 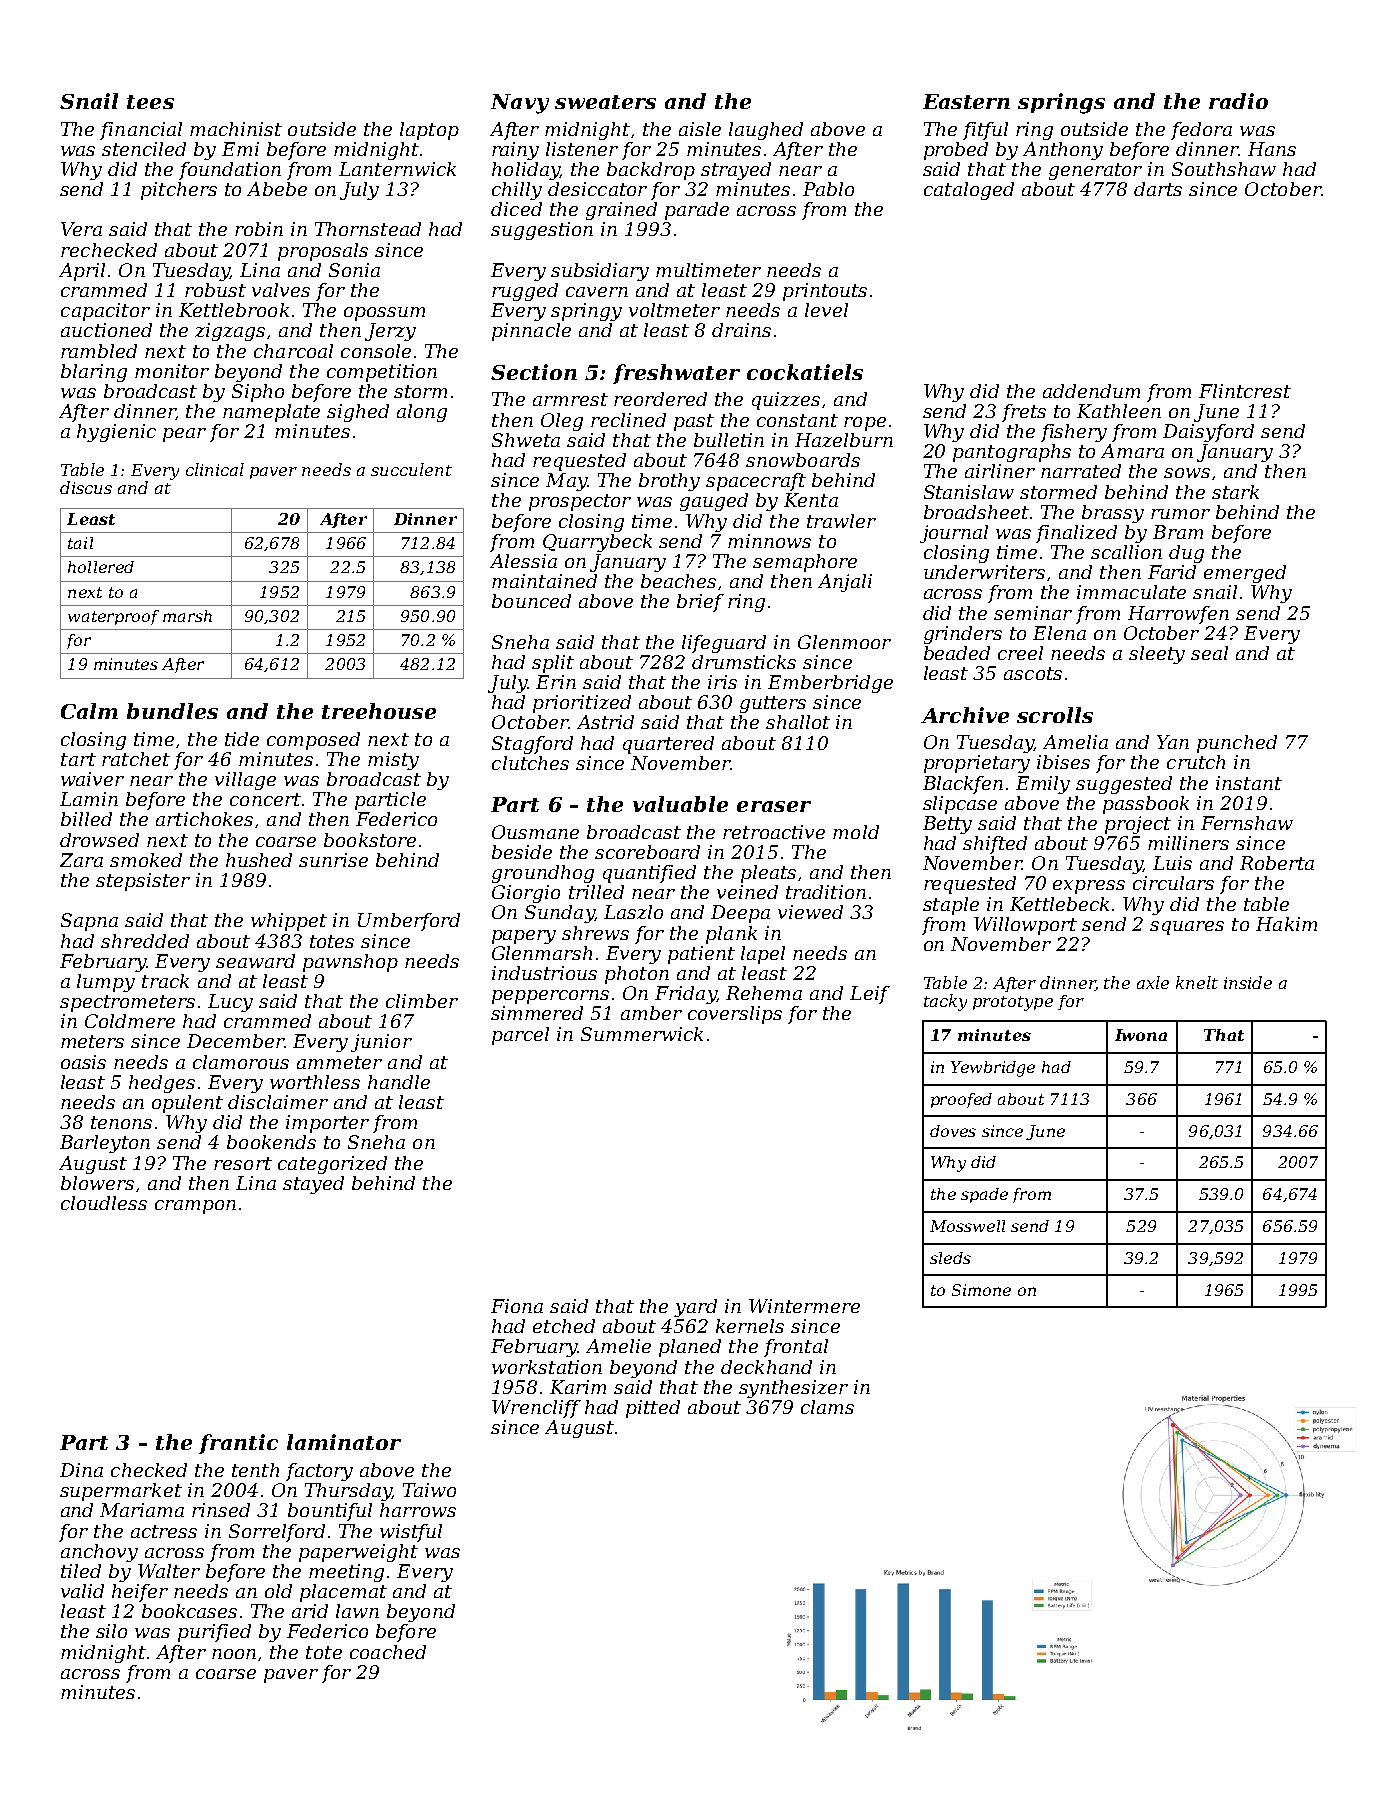 I want to click on silo, so click(x=111, y=1631).
